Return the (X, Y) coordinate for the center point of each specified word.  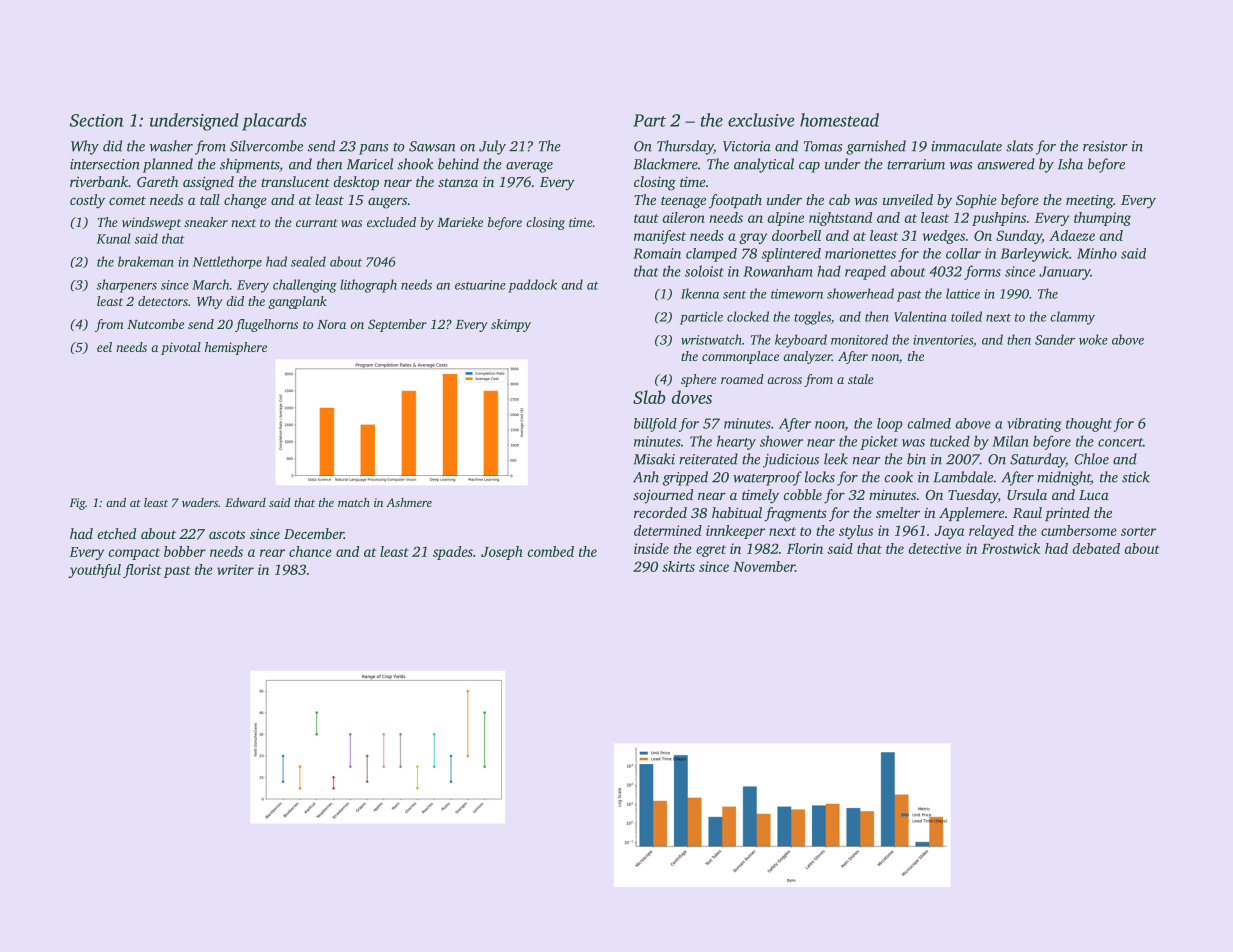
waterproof (767, 478)
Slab (649, 397)
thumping (1102, 219)
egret (711, 551)
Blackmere (665, 164)
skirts (678, 566)
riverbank (99, 181)
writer (235, 569)
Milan (1010, 441)
